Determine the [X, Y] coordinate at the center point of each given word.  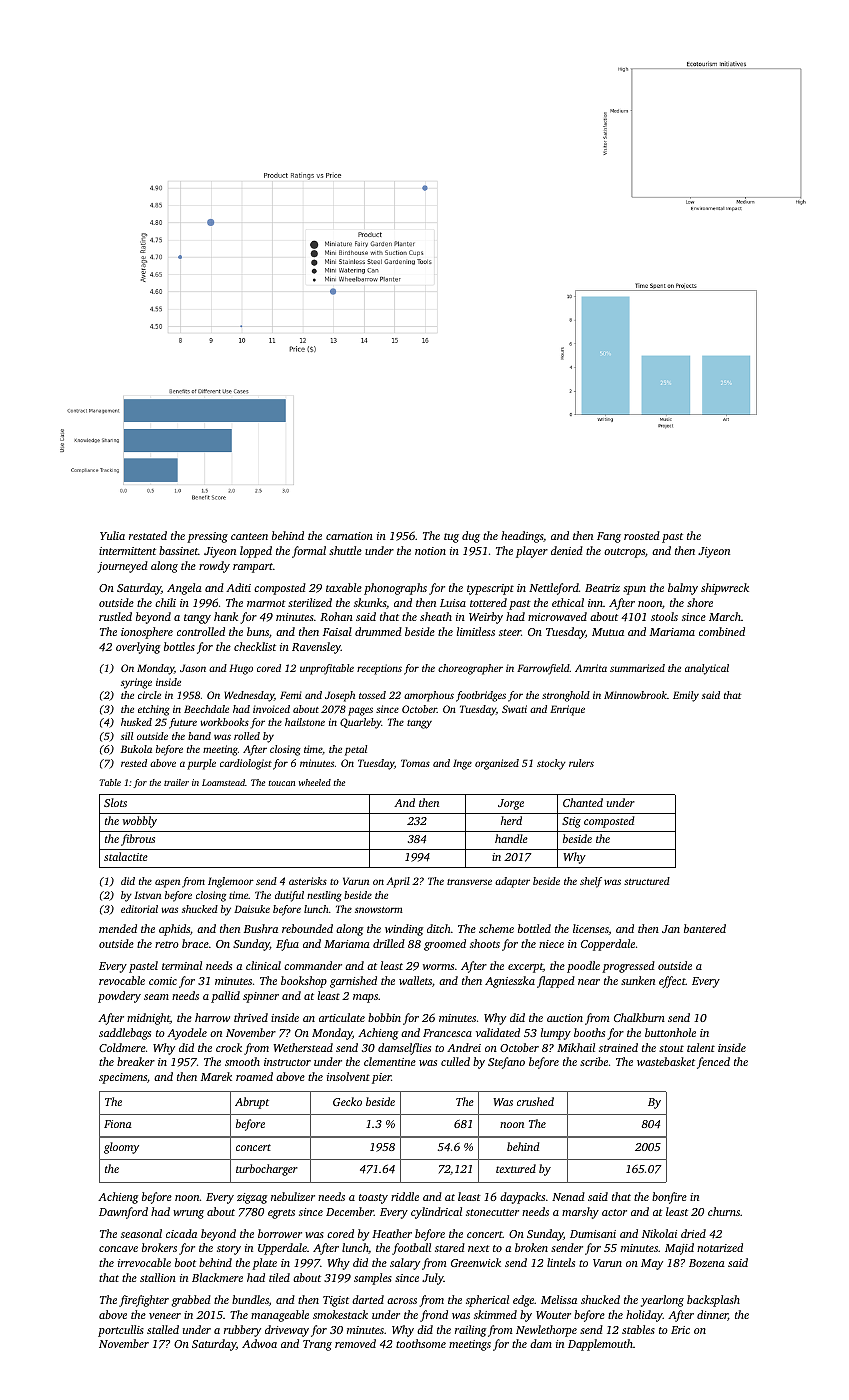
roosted [642, 535]
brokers [159, 1247]
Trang [317, 1345]
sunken [638, 980]
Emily [686, 696]
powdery [119, 997]
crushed [535, 1101]
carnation [349, 536]
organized [497, 764]
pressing [207, 537]
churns [724, 1211]
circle [149, 695]
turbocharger [267, 1170]
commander [313, 965]
